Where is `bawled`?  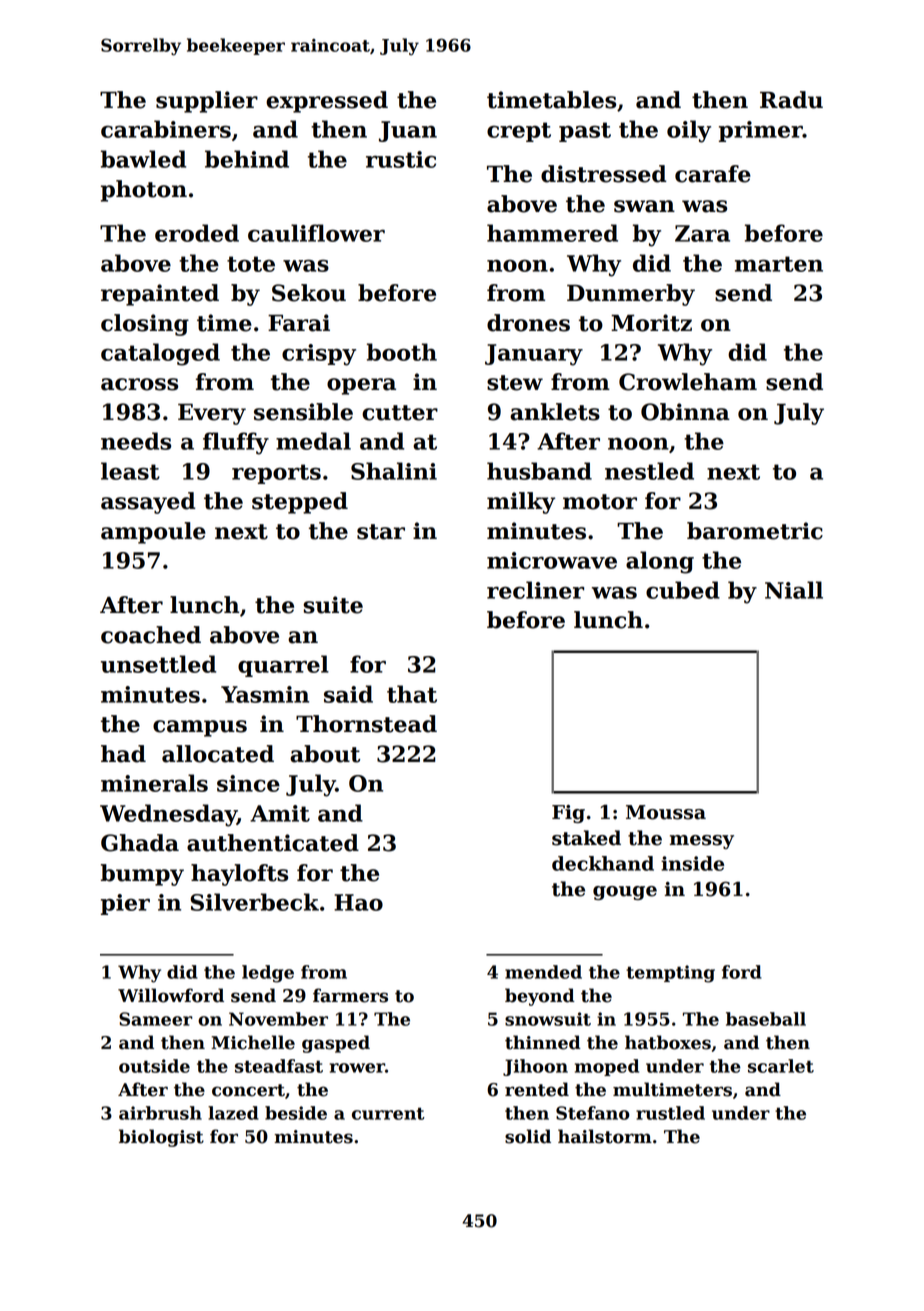
bawled is located at coordinates (143, 159).
